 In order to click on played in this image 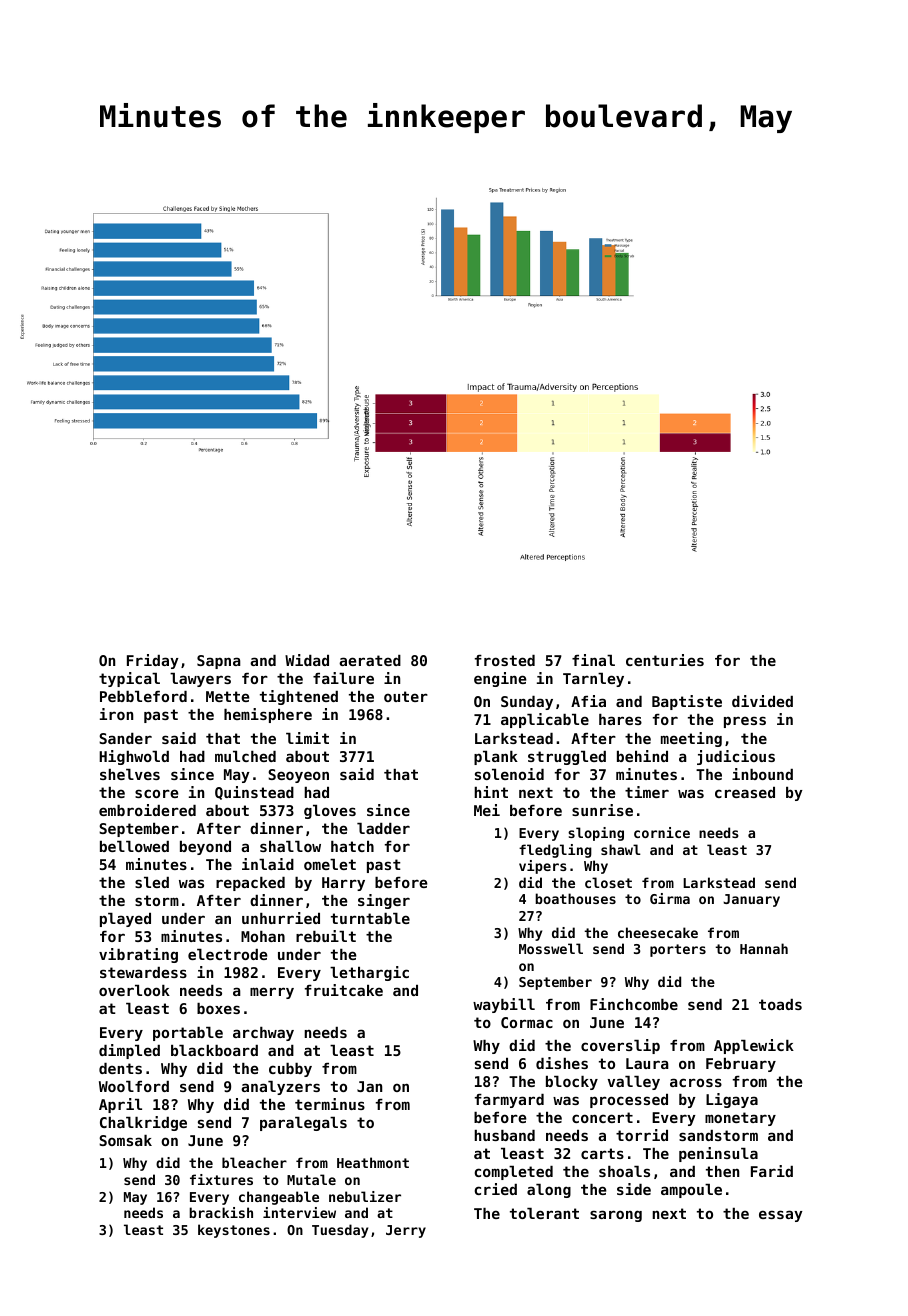, I will do `click(125, 920)`.
